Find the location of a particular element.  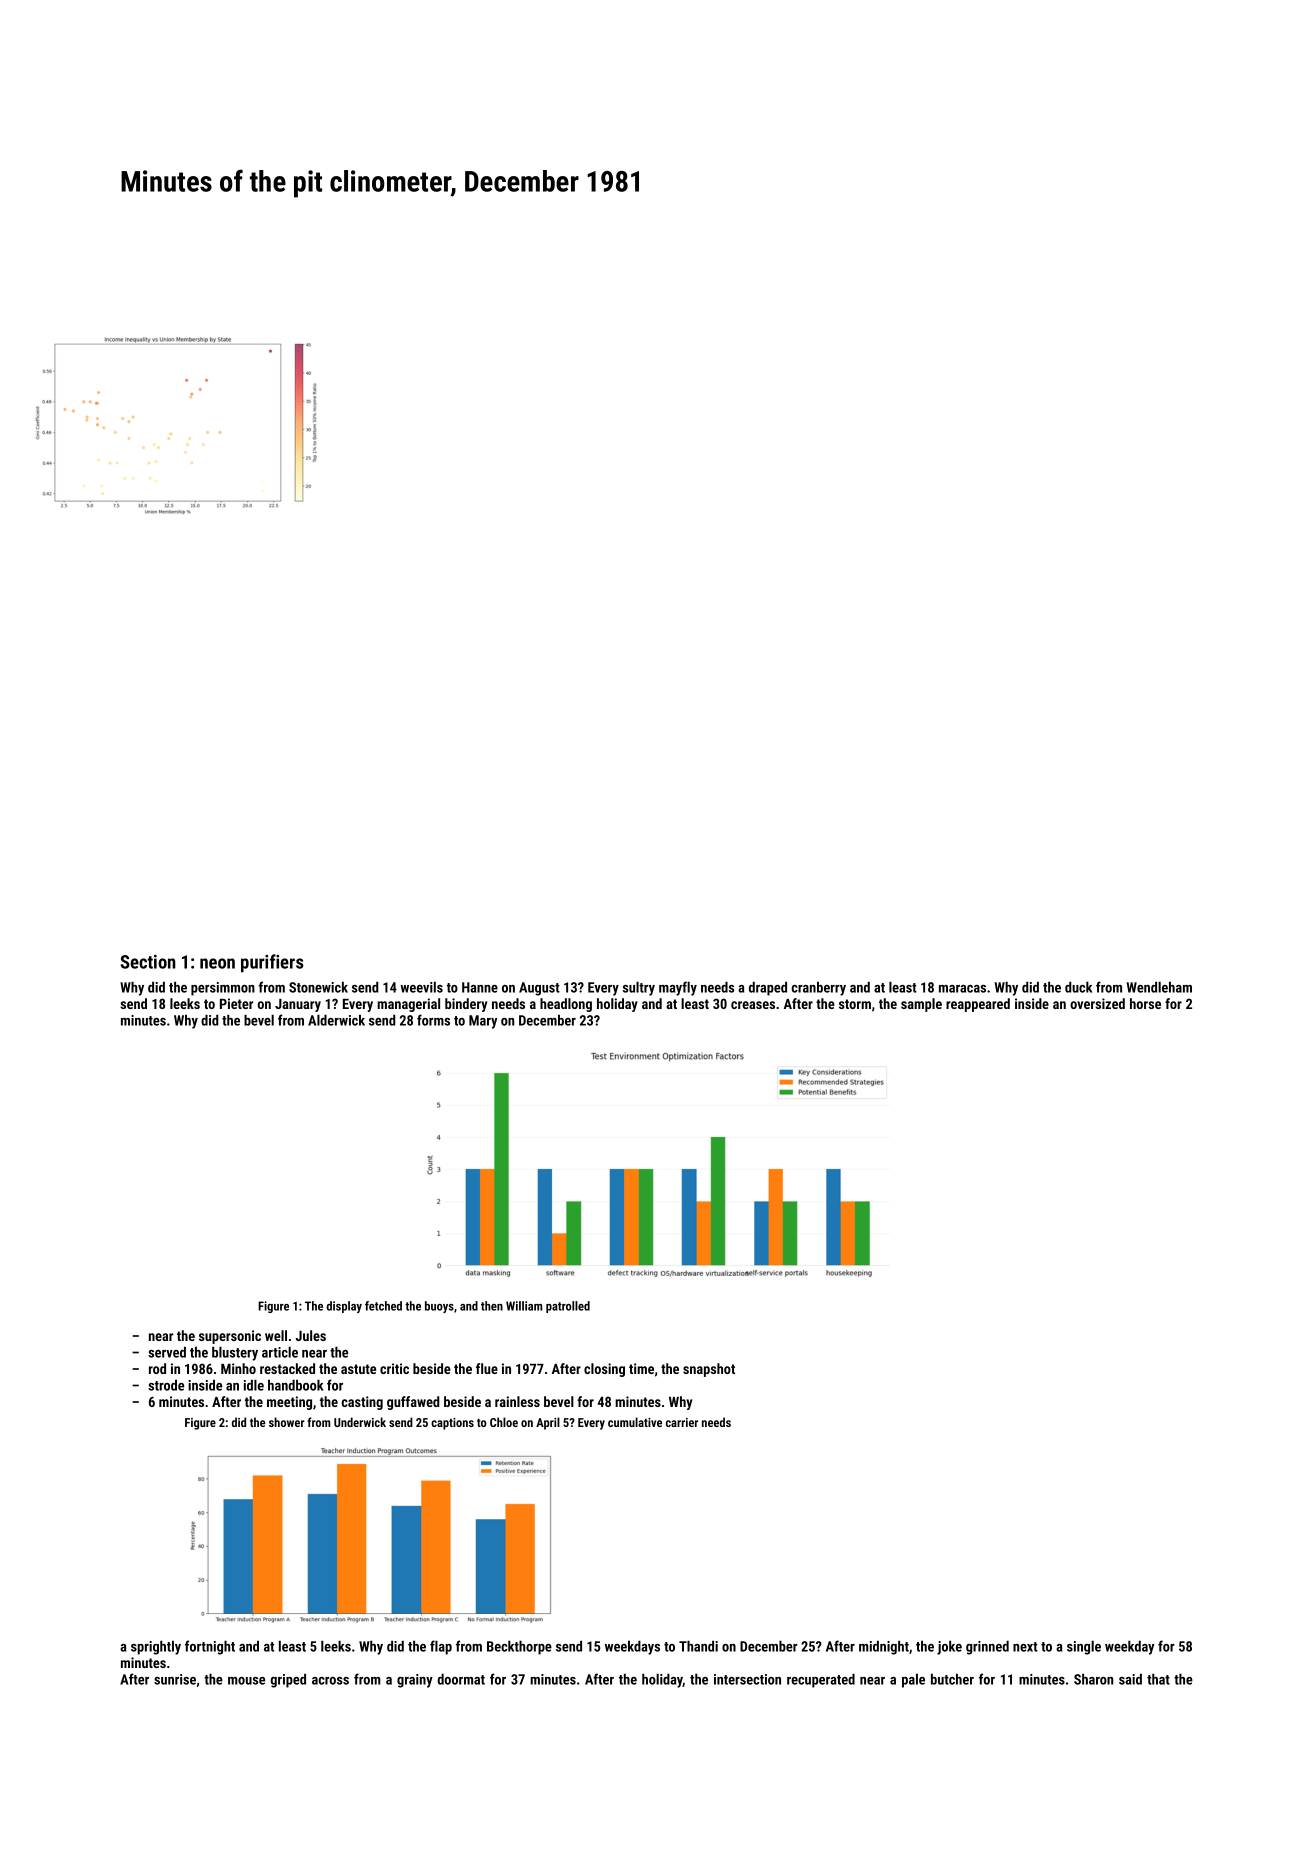

single is located at coordinates (1084, 1647).
